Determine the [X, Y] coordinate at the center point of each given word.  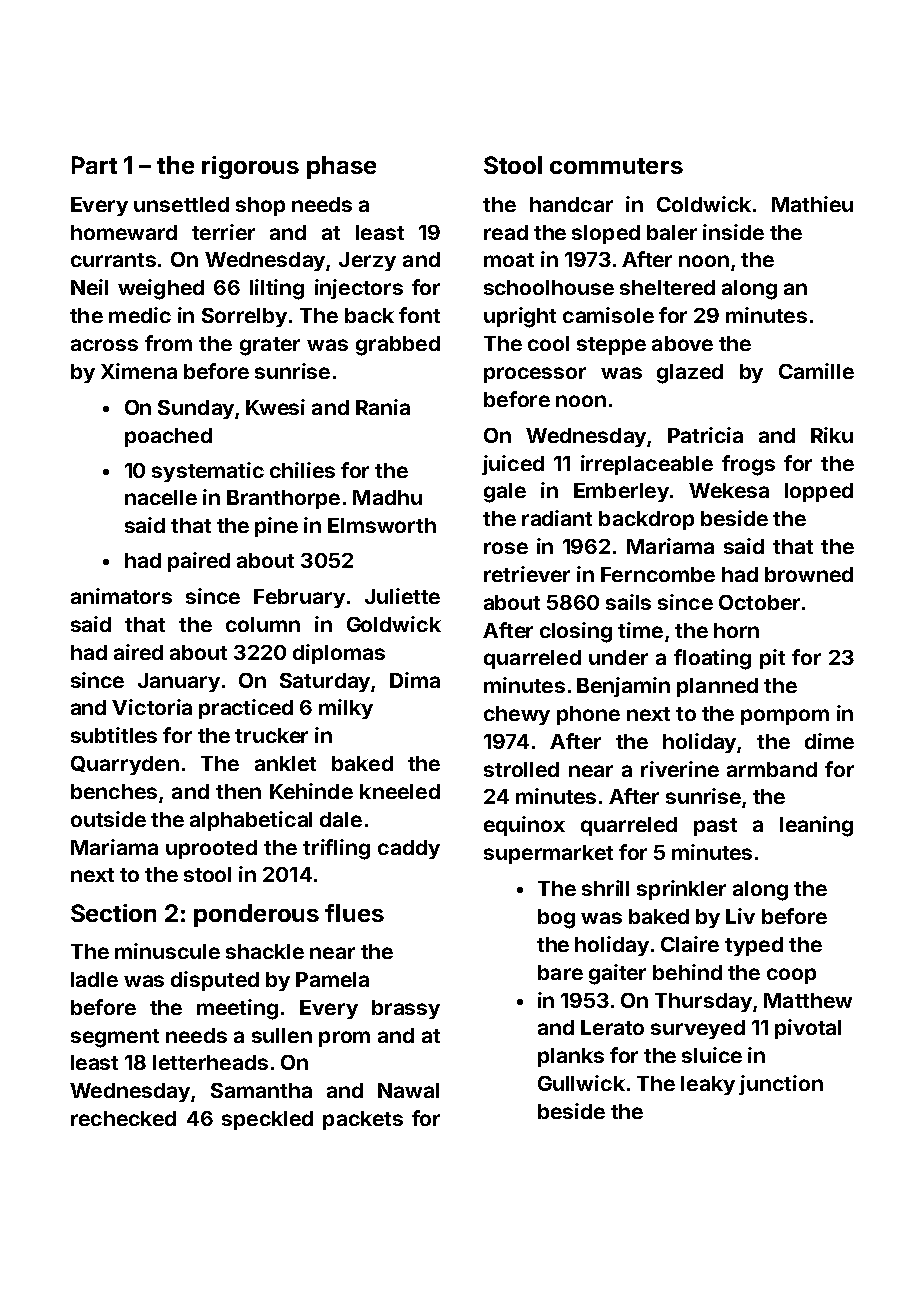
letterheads [210, 1062]
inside [733, 232]
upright [520, 317]
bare [560, 972]
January [179, 682]
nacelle [161, 497]
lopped [819, 492]
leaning [816, 826]
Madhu [387, 497]
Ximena [139, 371]
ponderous [256, 915]
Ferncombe [658, 574]
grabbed [398, 346]
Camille [816, 371]
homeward [124, 232]
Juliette [402, 596]
